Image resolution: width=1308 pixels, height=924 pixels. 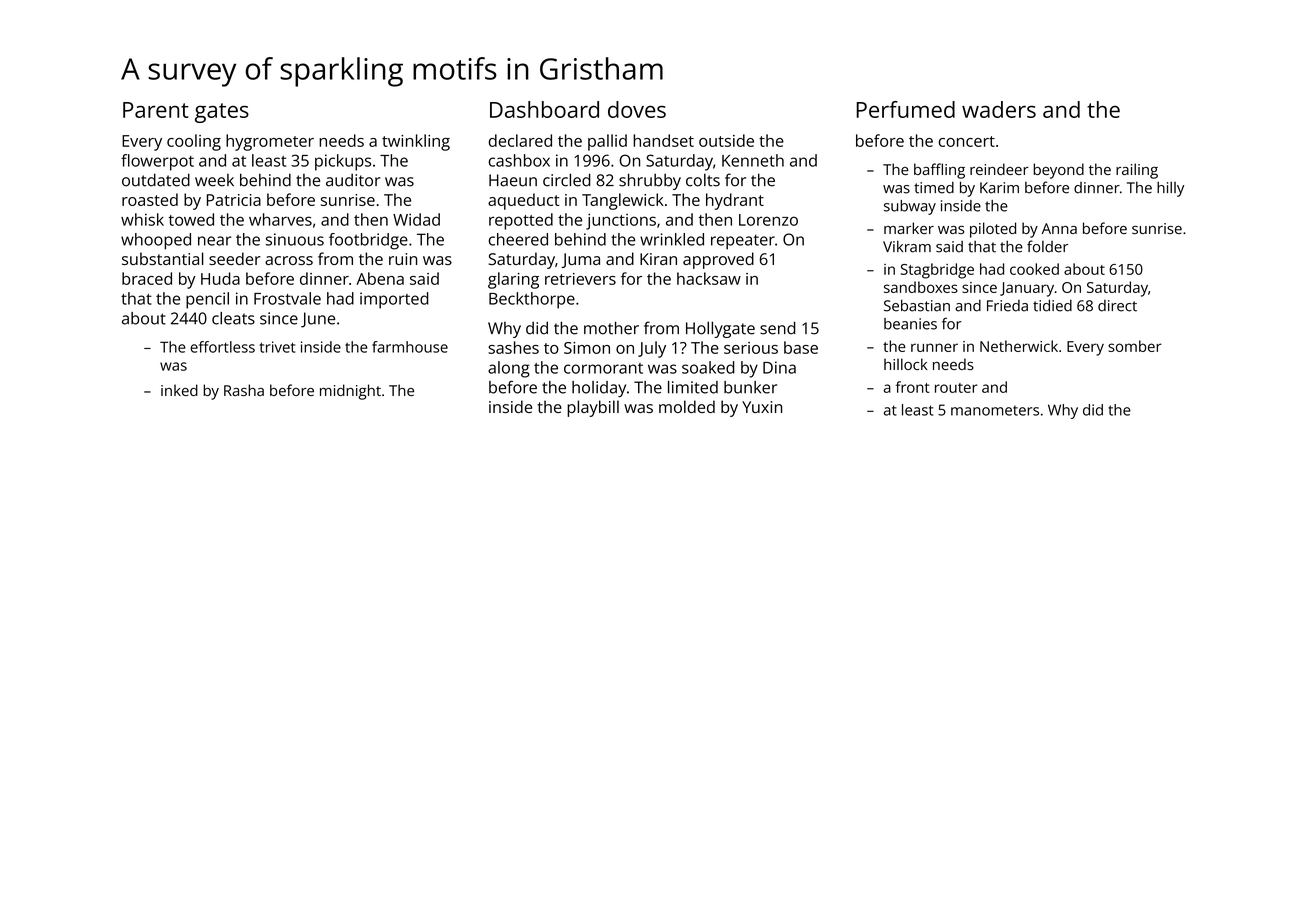 I want to click on Perfumed, so click(x=905, y=109).
